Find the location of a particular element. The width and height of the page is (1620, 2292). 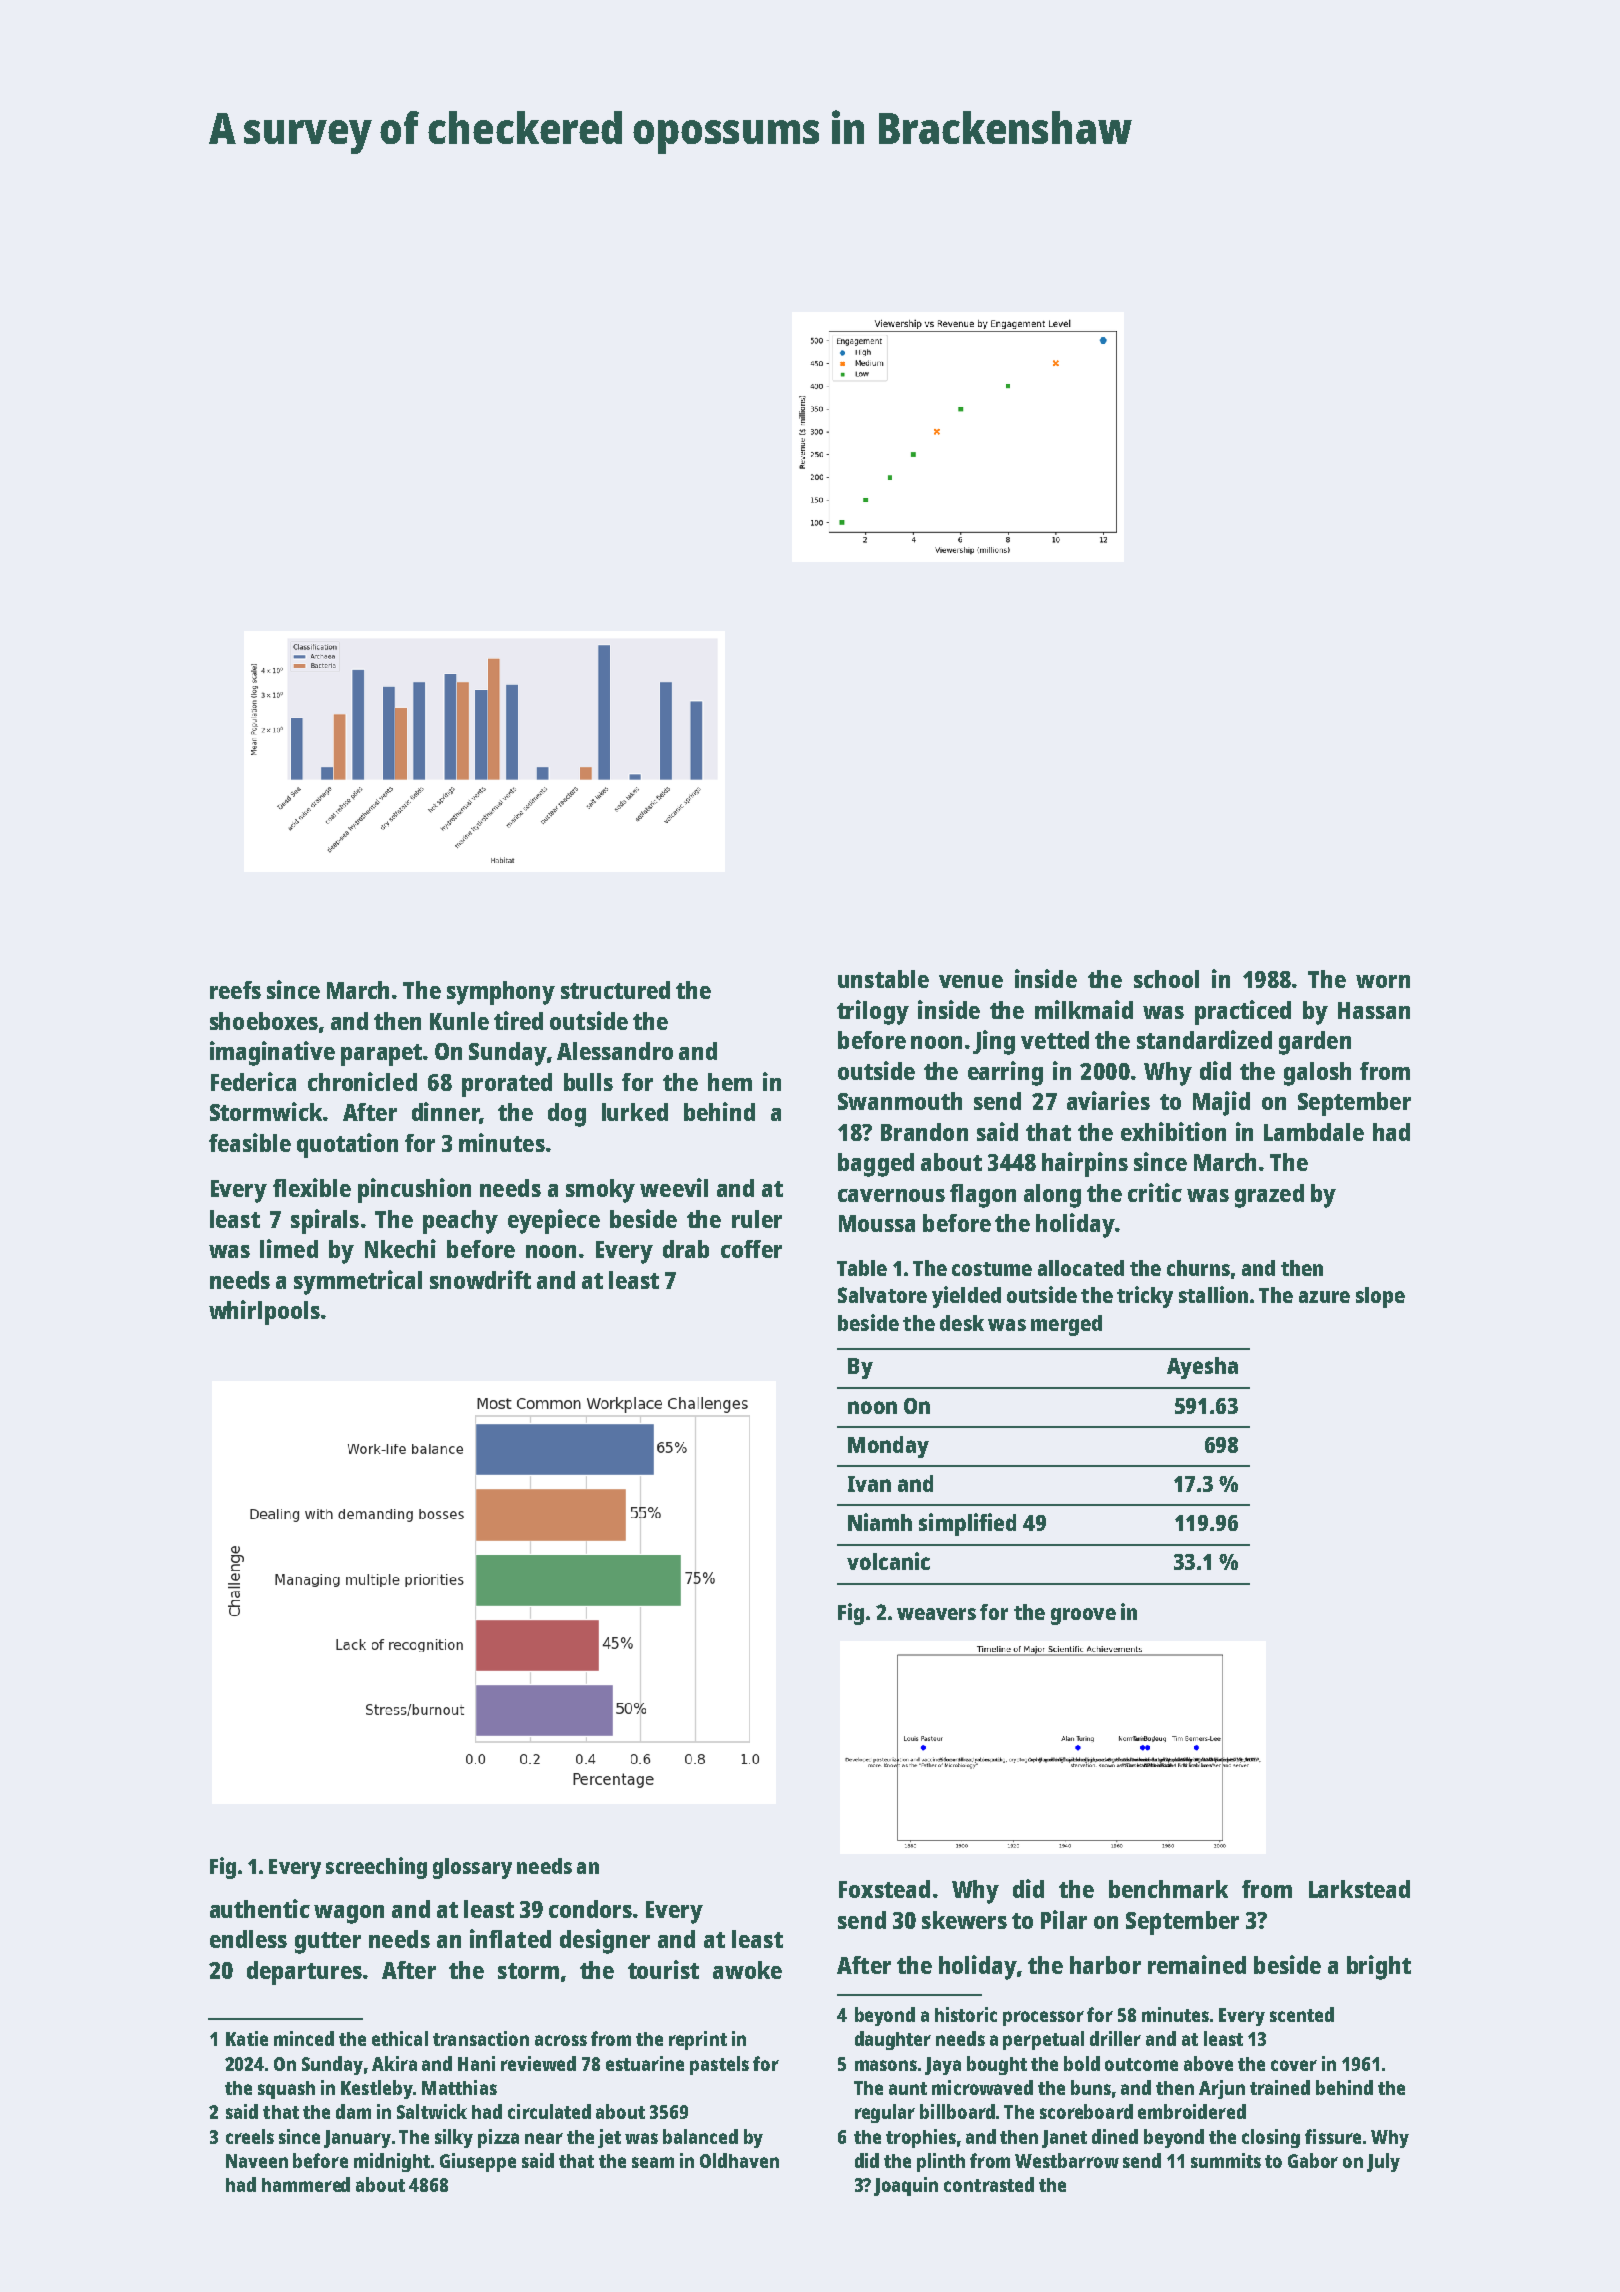

seam is located at coordinates (653, 2162).
